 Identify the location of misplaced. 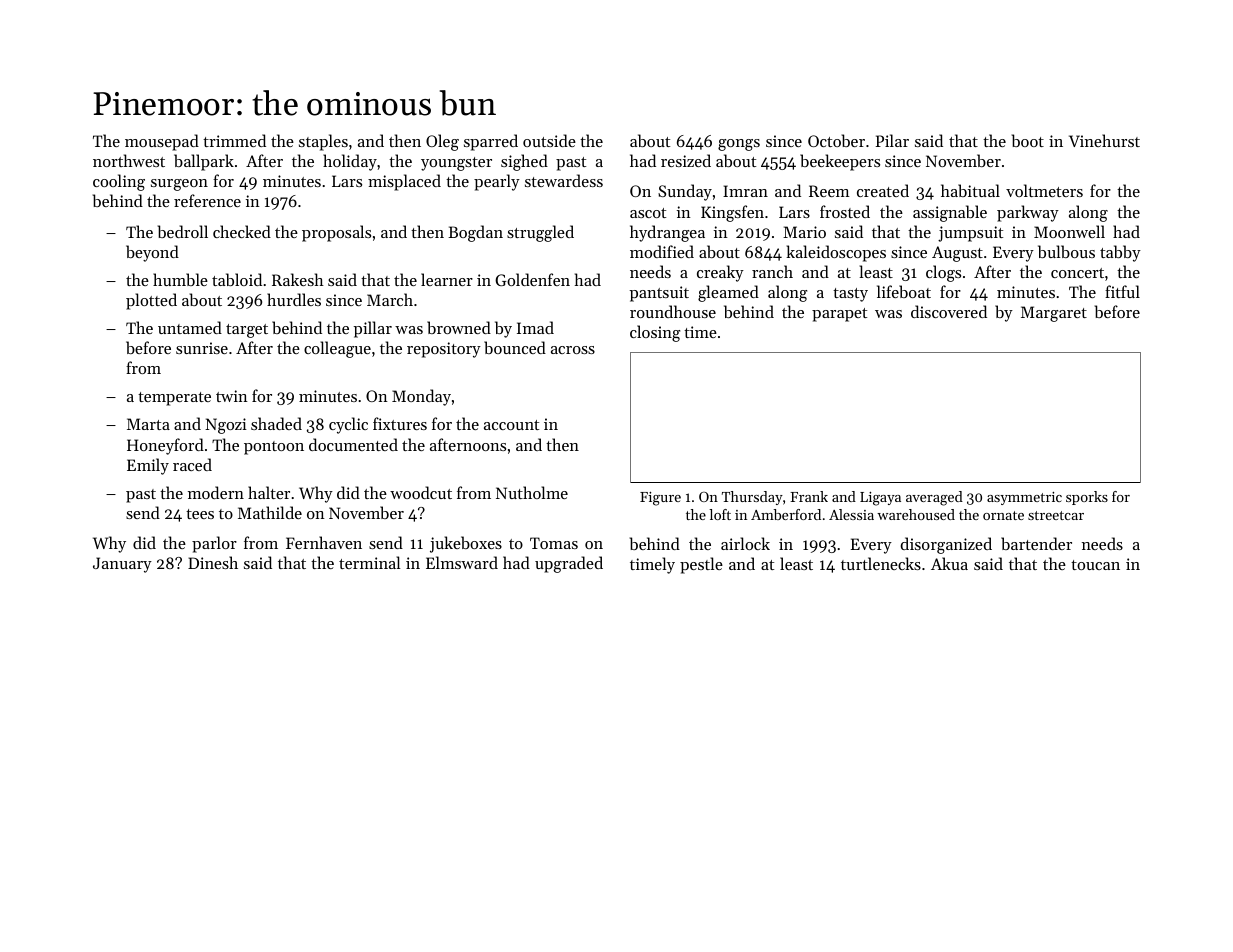
(404, 182).
